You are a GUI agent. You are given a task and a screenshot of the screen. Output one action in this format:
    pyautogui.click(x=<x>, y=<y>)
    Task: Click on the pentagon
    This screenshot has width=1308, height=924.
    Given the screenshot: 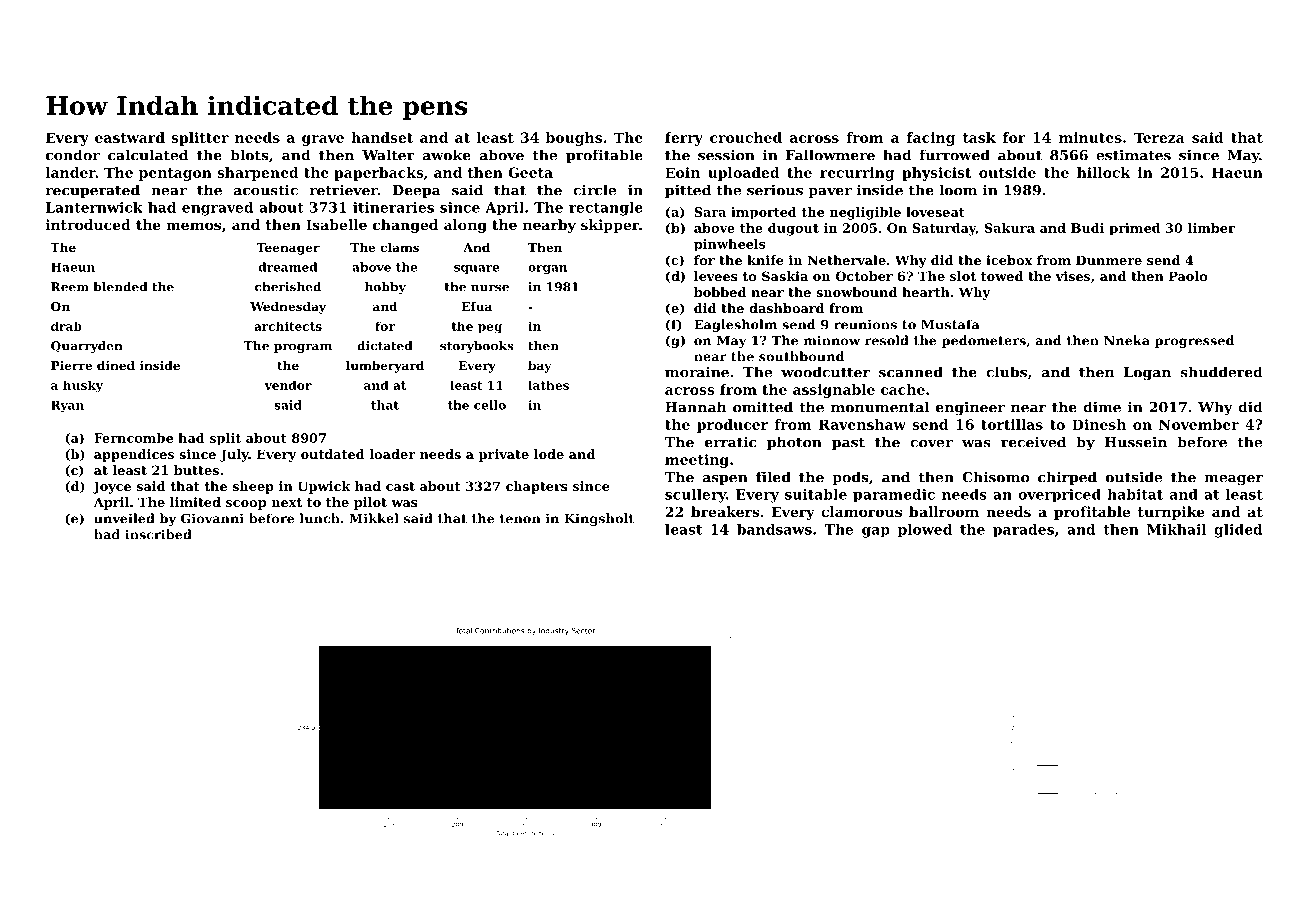 What is the action you would take?
    pyautogui.click(x=175, y=174)
